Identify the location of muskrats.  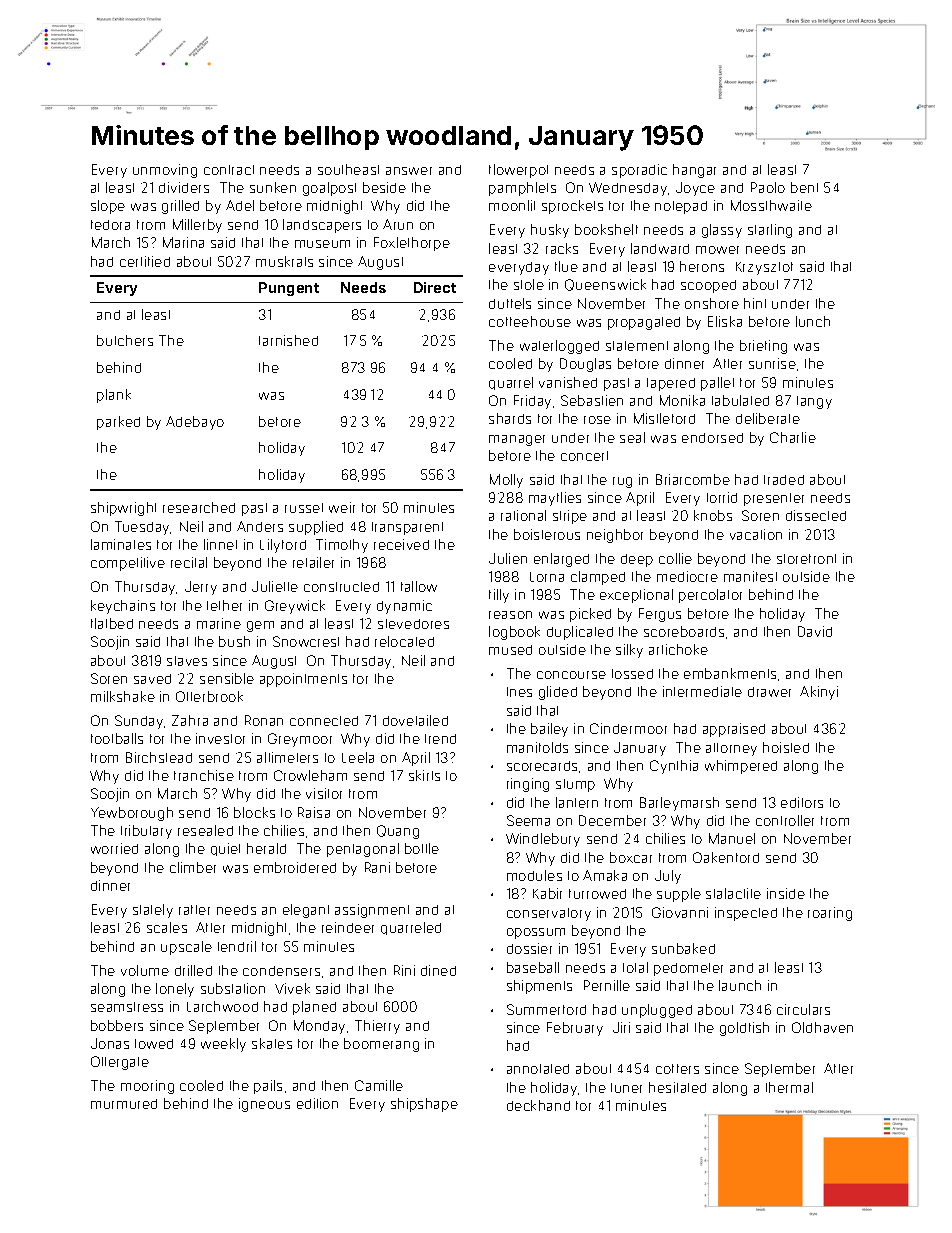
(284, 261).
